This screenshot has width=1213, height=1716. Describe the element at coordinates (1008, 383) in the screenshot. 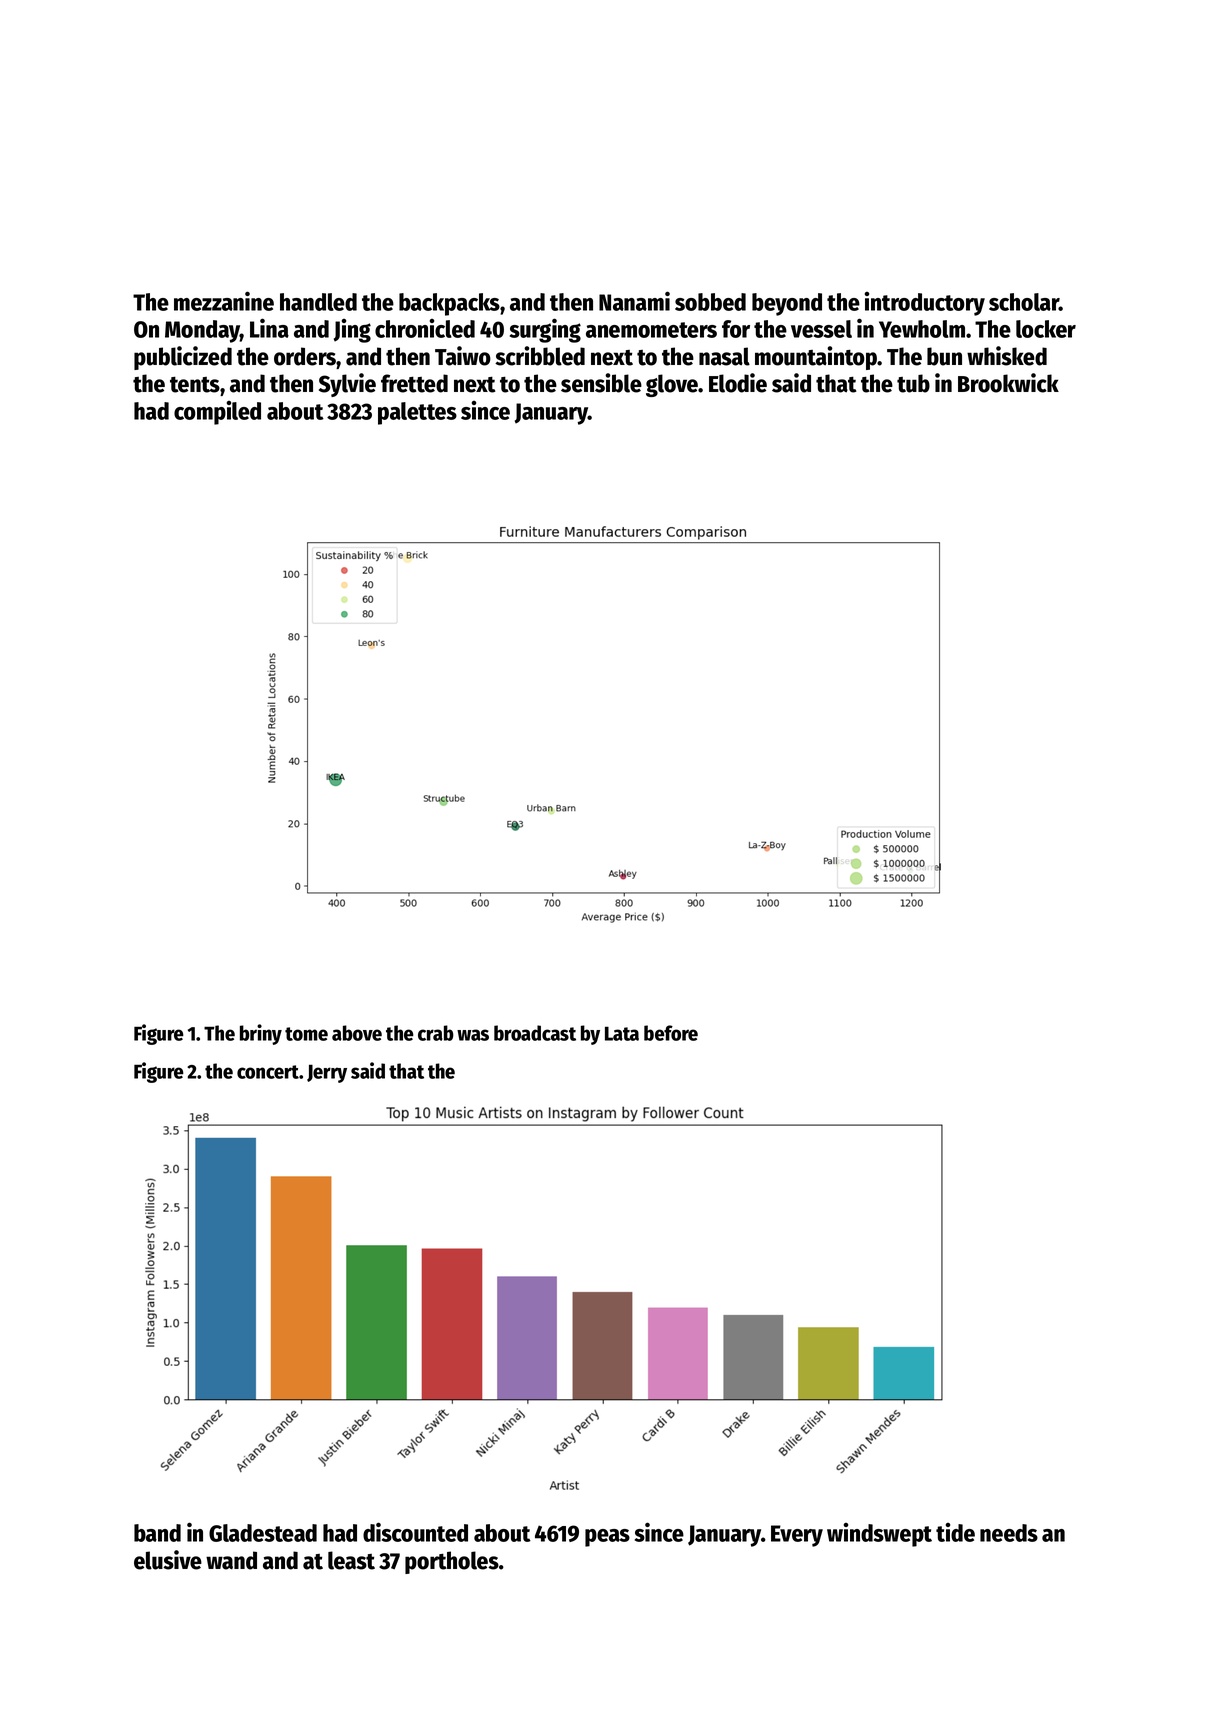

I see `Brookwick` at that location.
